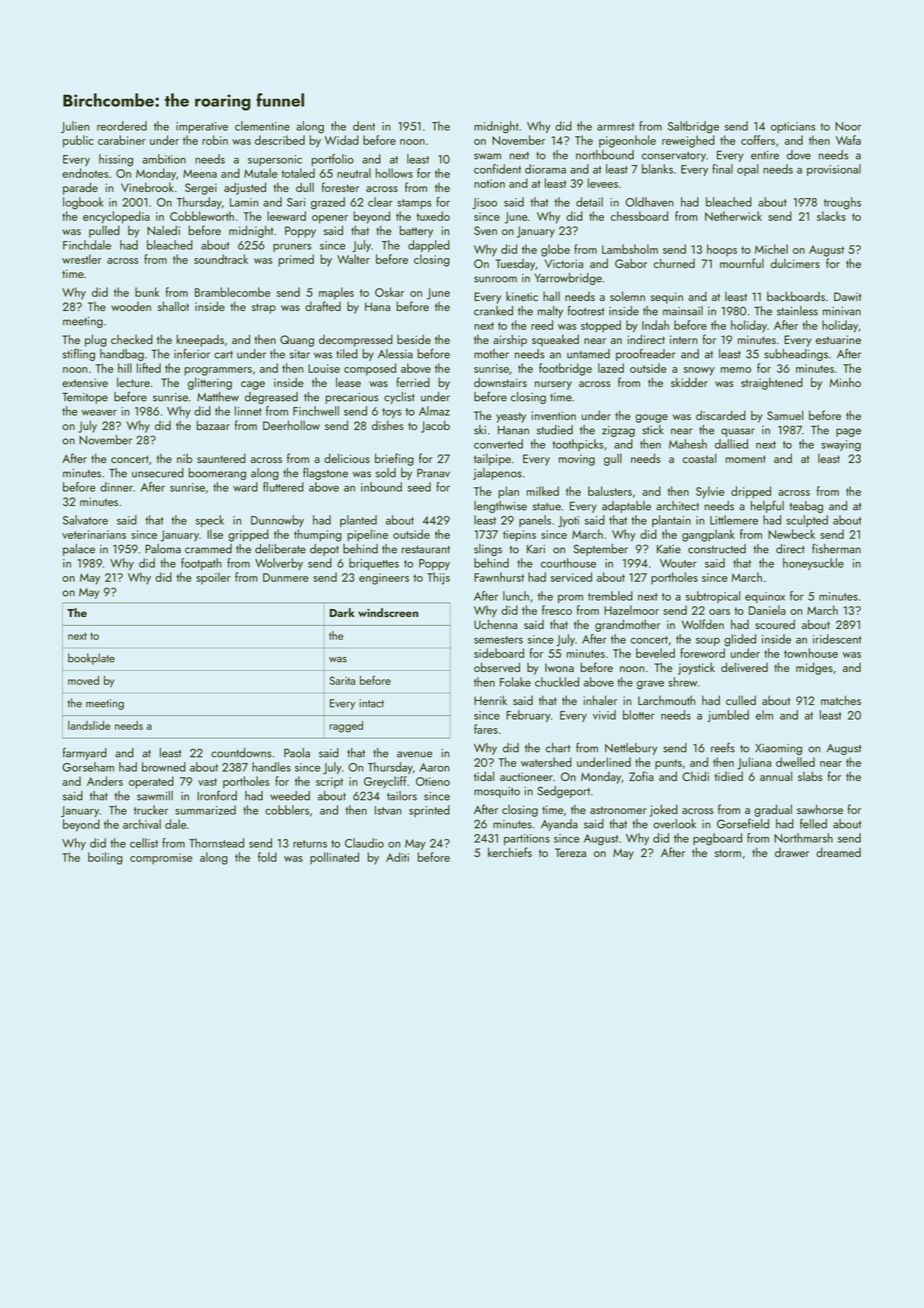  Describe the element at coordinates (563, 792) in the screenshot. I see `Sedgeport` at that location.
